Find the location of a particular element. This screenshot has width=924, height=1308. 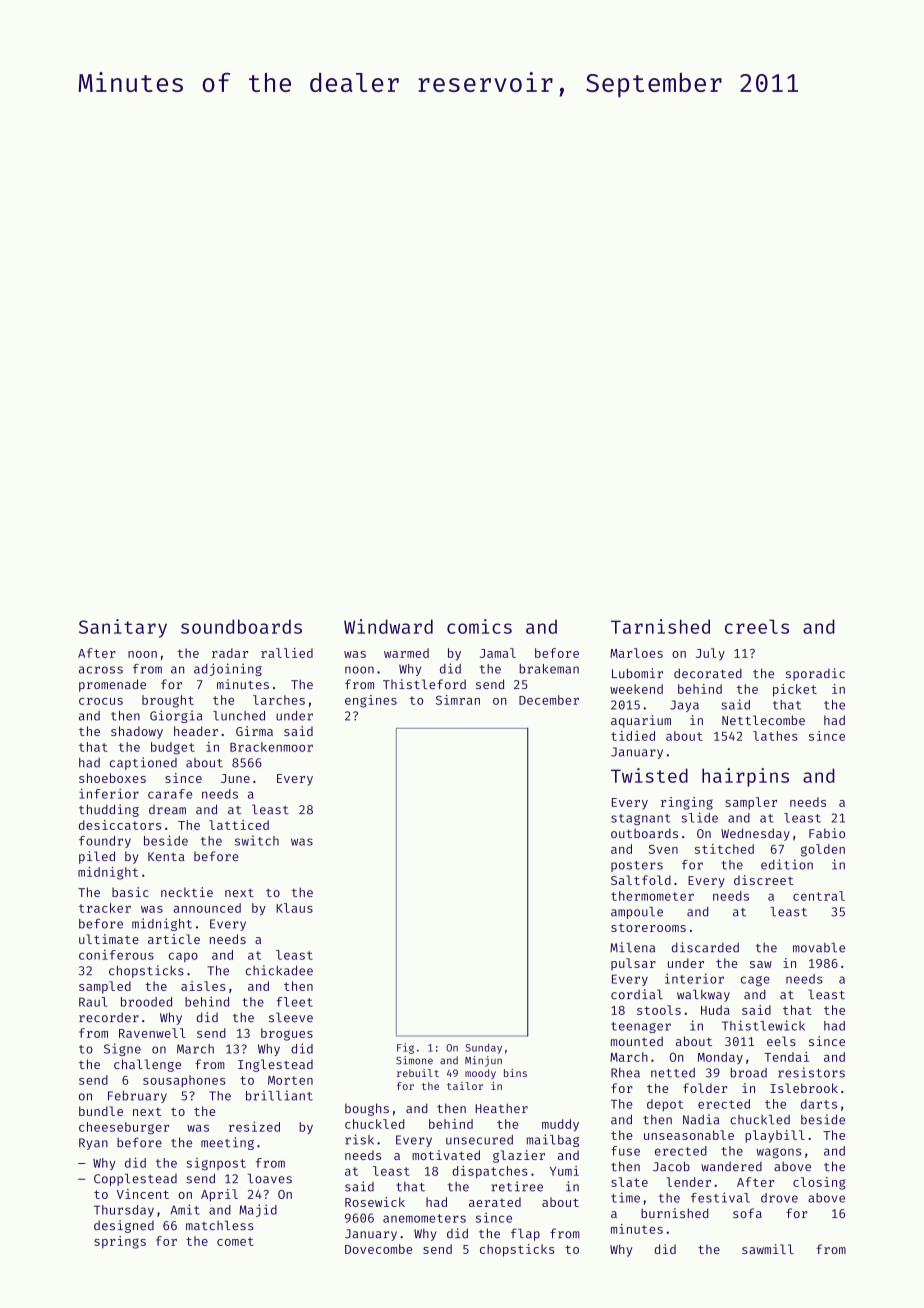

Simran is located at coordinates (458, 700).
